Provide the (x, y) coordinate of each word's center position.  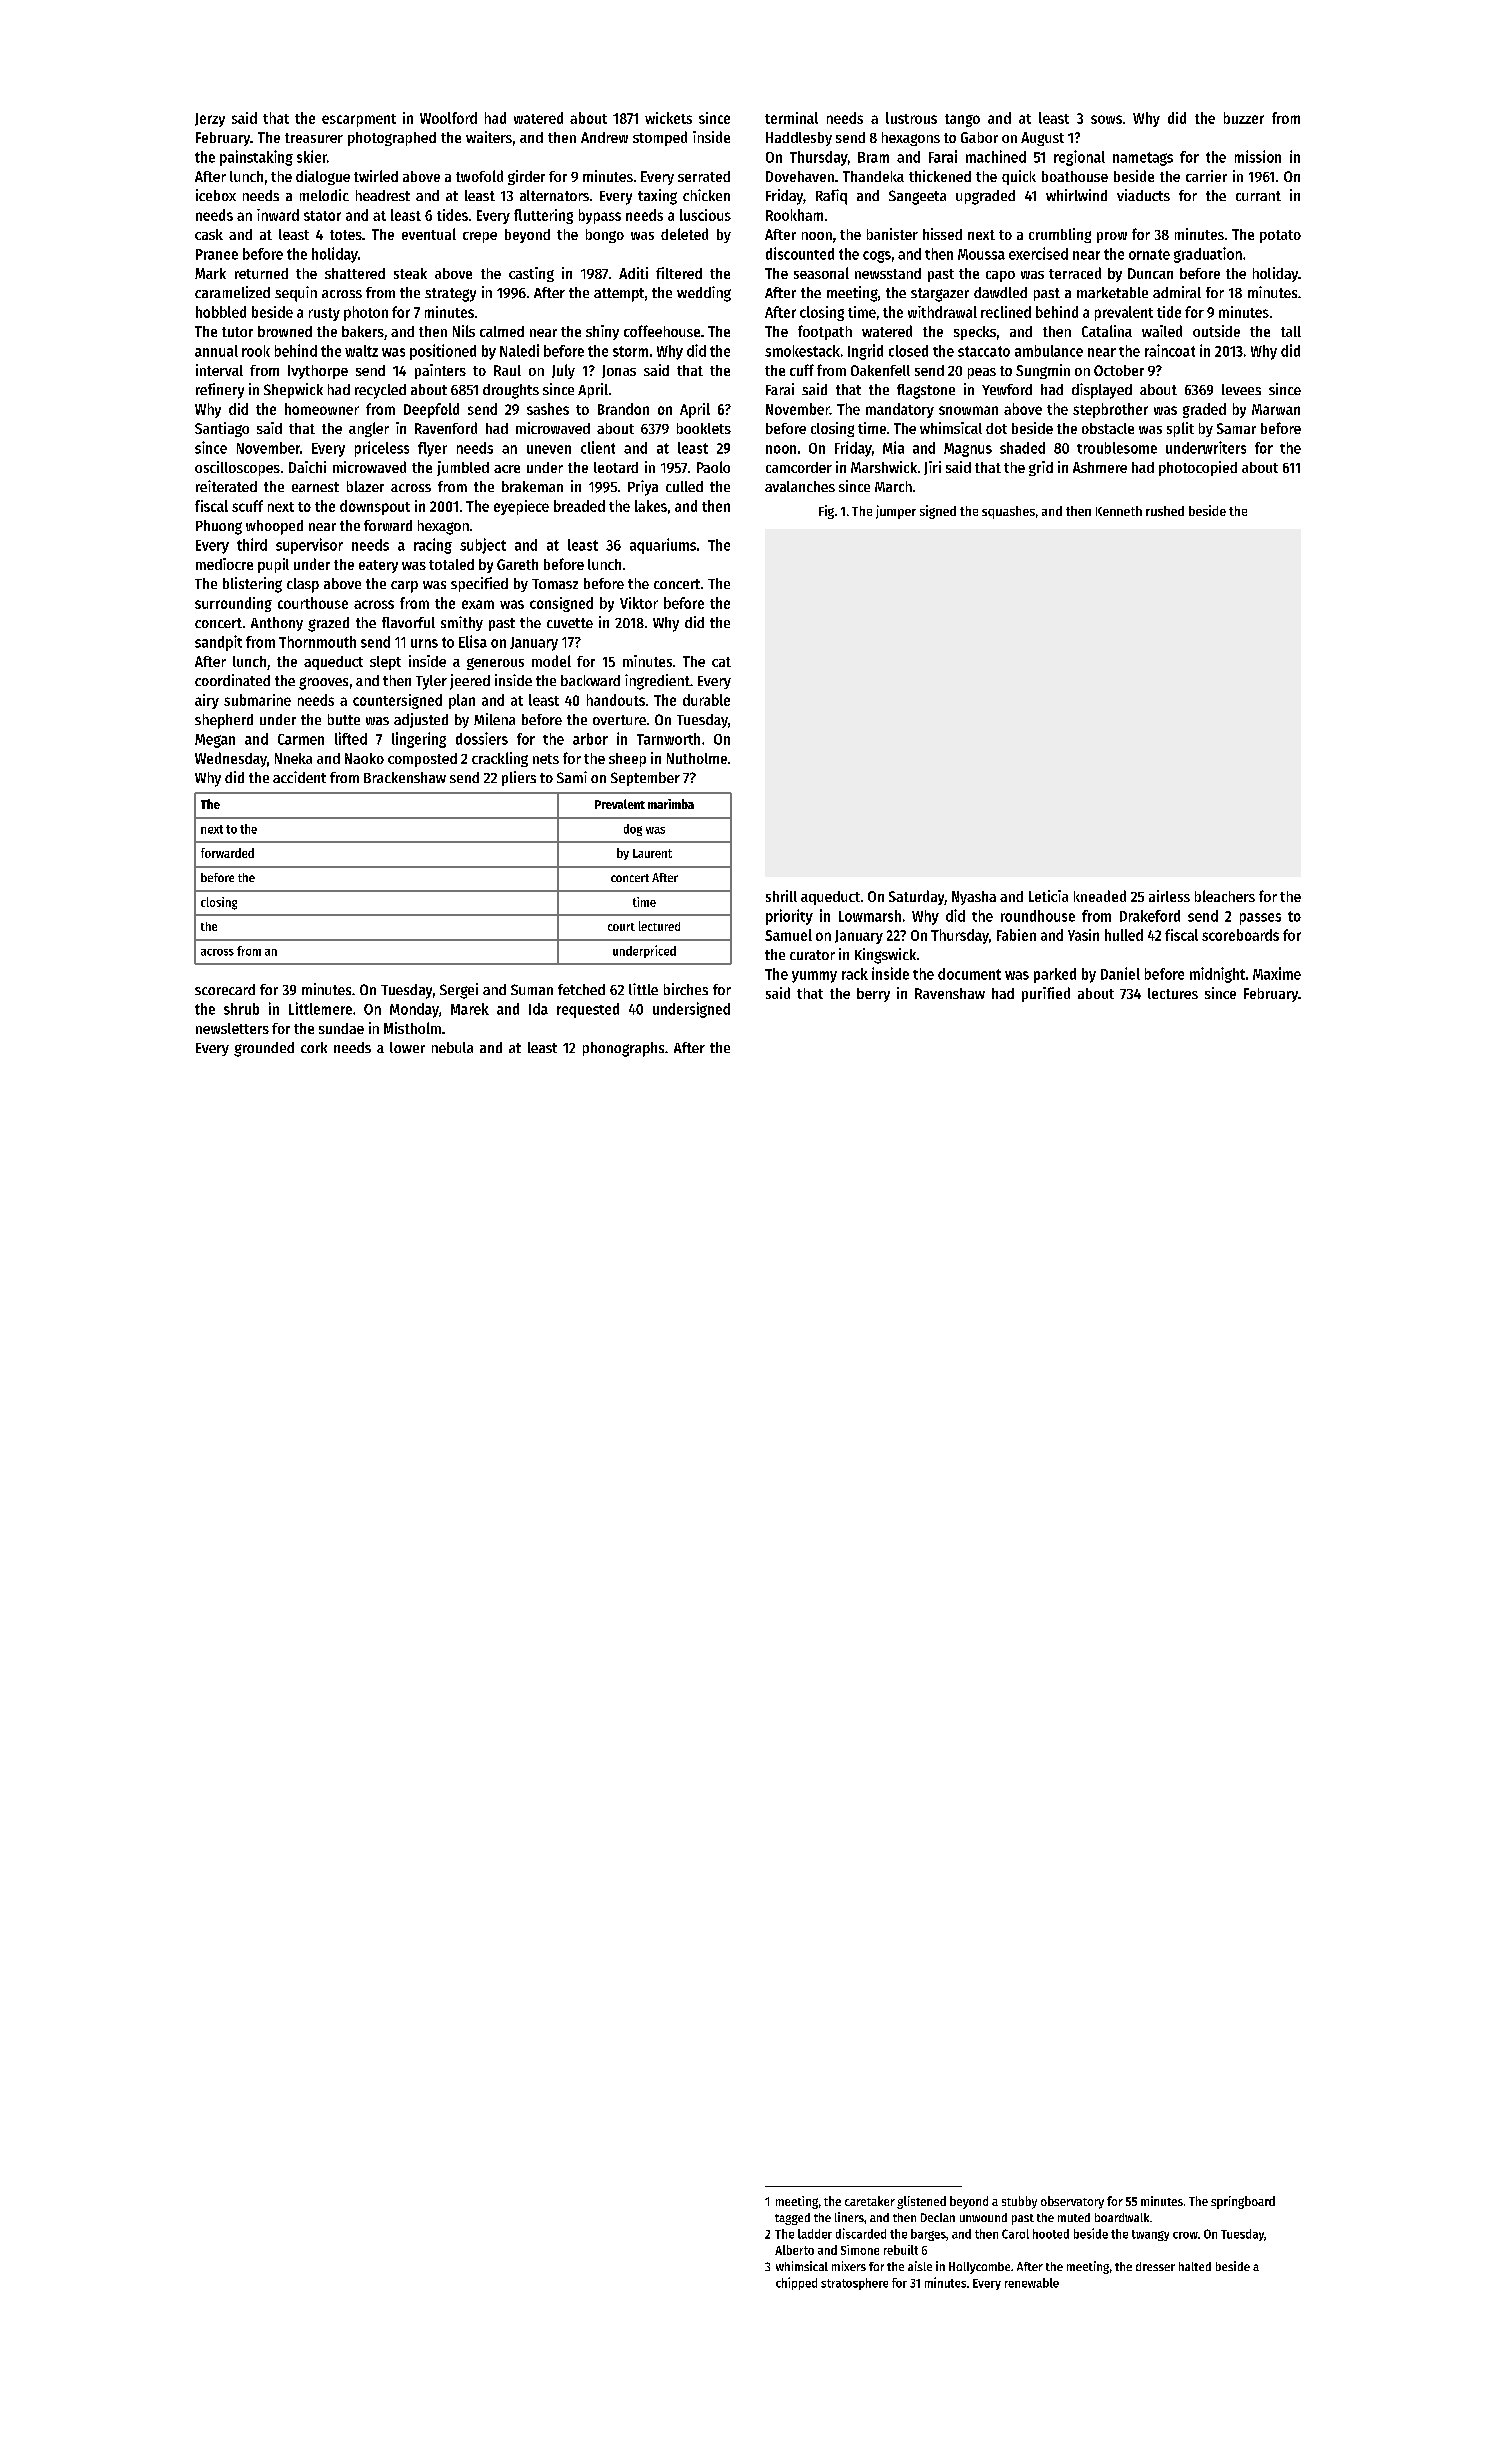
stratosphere (854, 2284)
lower (407, 1047)
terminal (791, 118)
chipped (796, 2283)
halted (1195, 2266)
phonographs (623, 1049)
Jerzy (210, 120)
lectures (1173, 993)
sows (1106, 119)
